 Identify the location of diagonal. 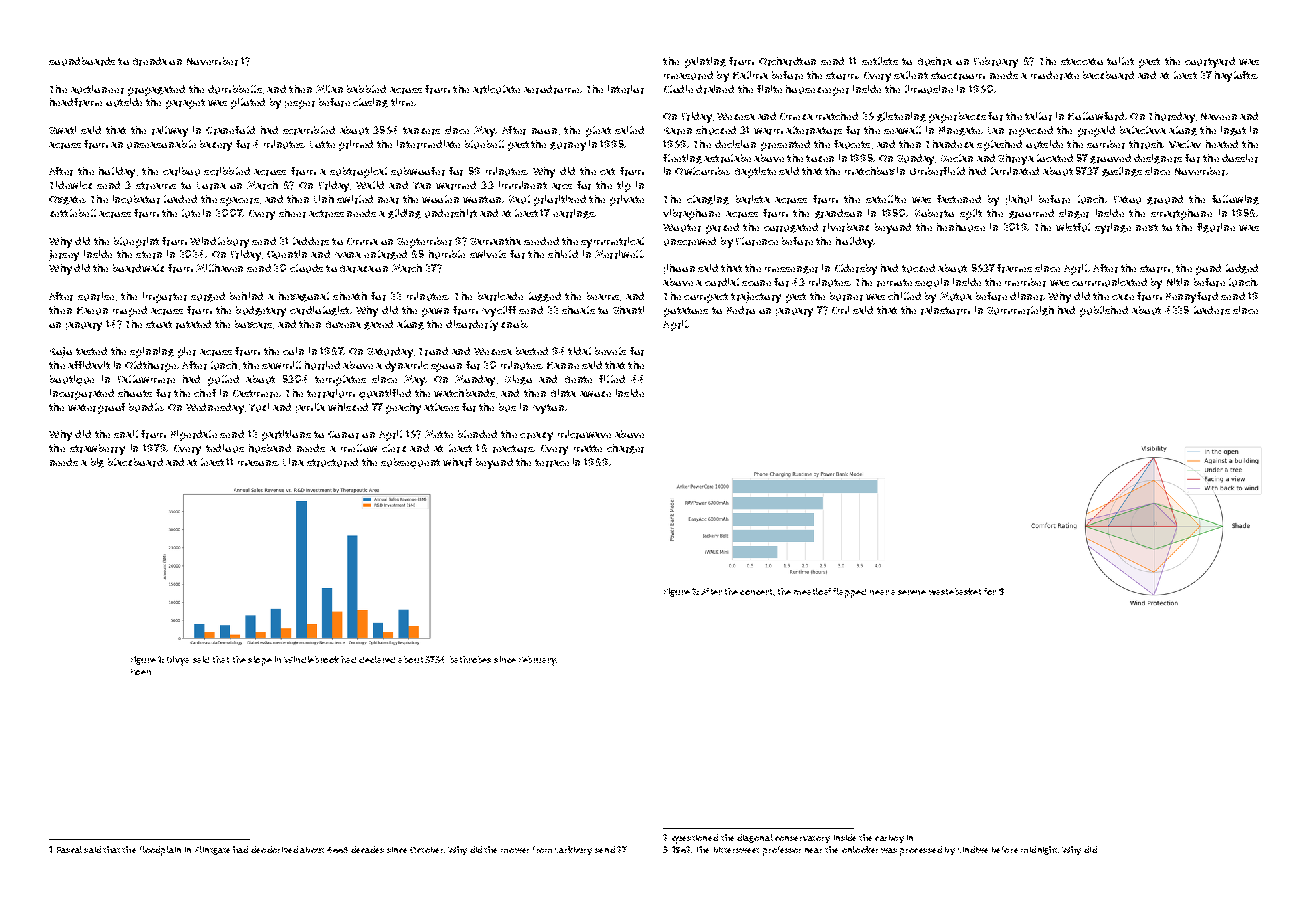
(755, 838).
